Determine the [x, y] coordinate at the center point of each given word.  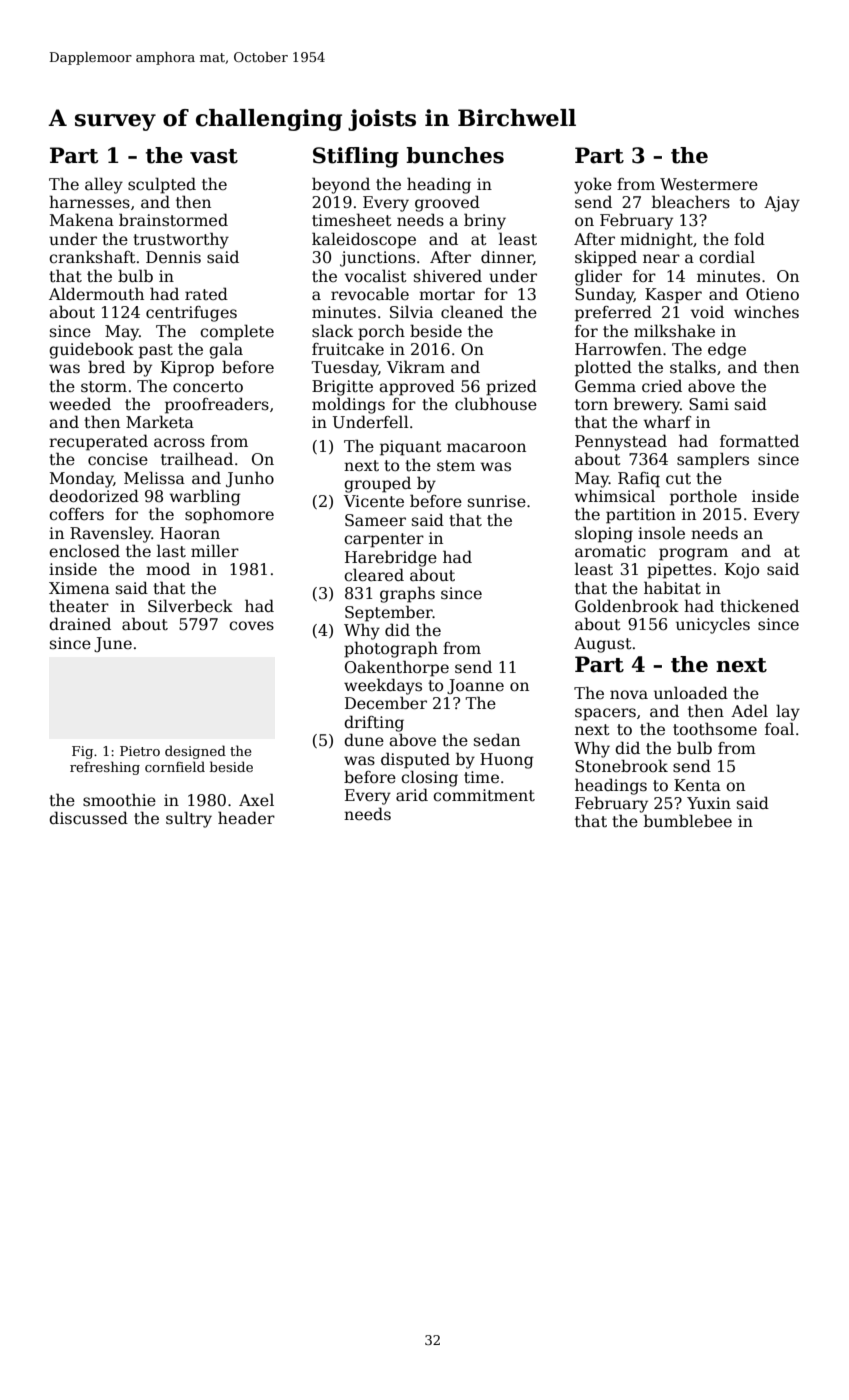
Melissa [154, 478]
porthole [703, 497]
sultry [189, 819]
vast [214, 156]
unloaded [691, 692]
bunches [455, 155]
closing [429, 778]
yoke [593, 185]
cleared [374, 574]
